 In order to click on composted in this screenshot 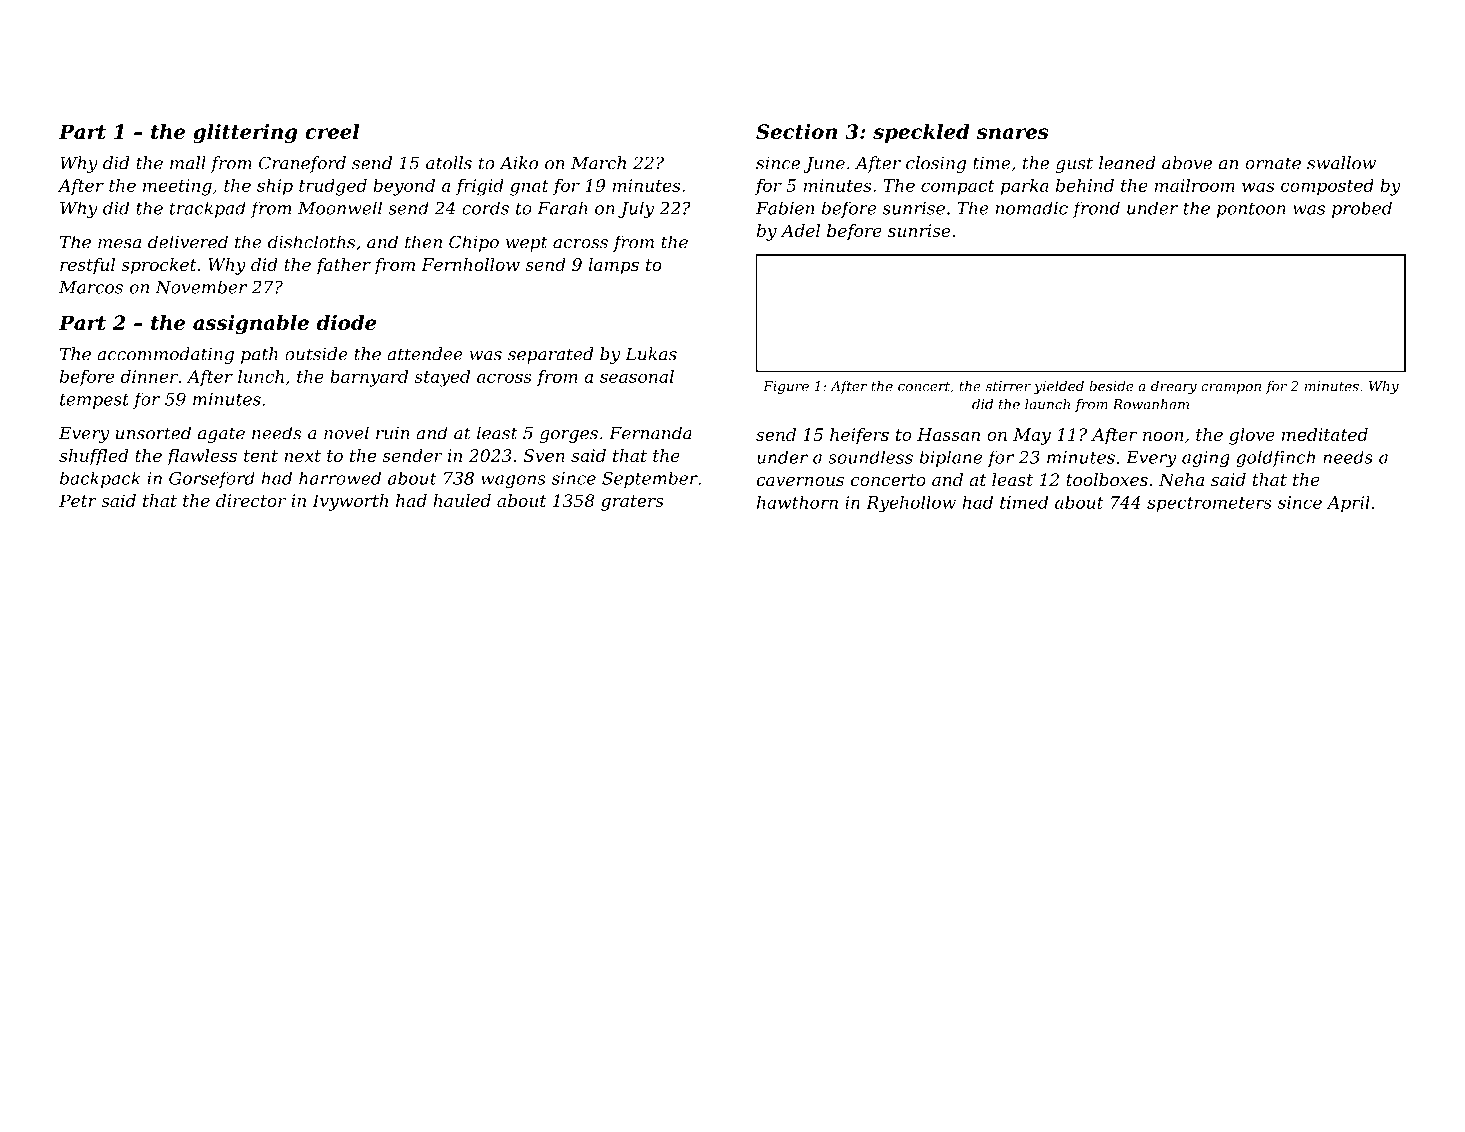, I will do `click(1327, 187)`.
